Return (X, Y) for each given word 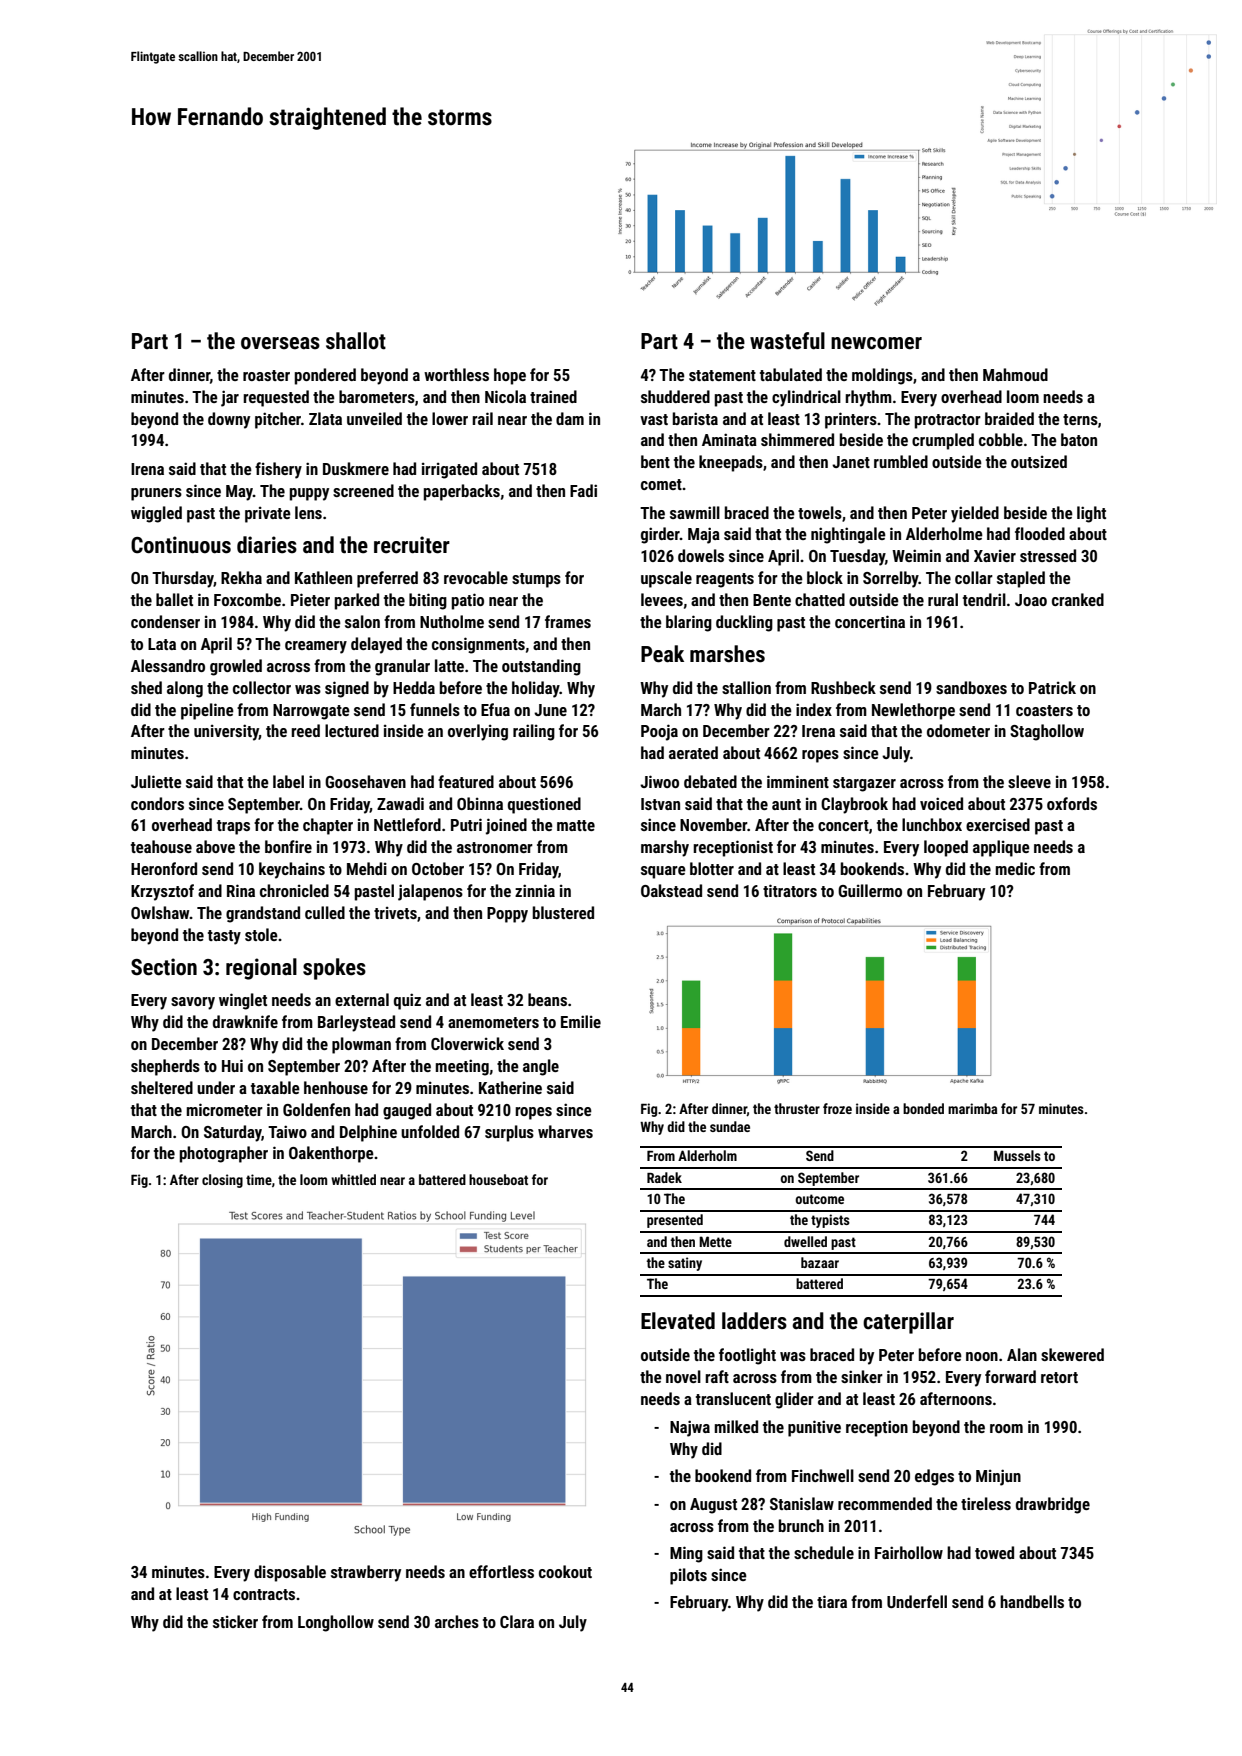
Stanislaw (802, 1503)
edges (934, 1477)
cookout (565, 1571)
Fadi (583, 490)
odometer (958, 730)
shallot (356, 341)
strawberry (366, 1573)
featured (466, 781)
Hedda (414, 687)
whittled (353, 1179)
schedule (824, 1552)
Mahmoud (1015, 374)
